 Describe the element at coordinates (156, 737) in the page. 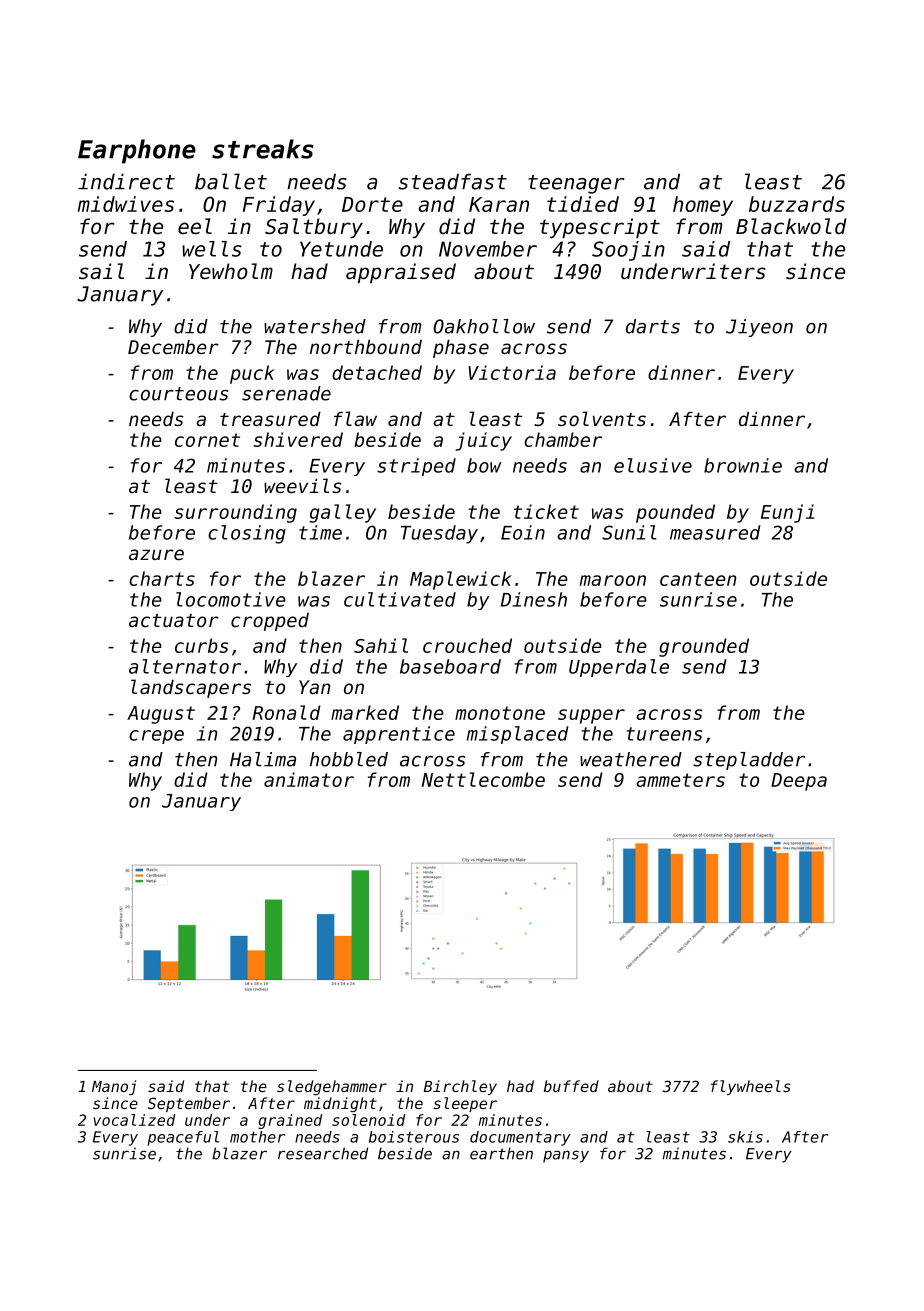

I see `crepe` at that location.
